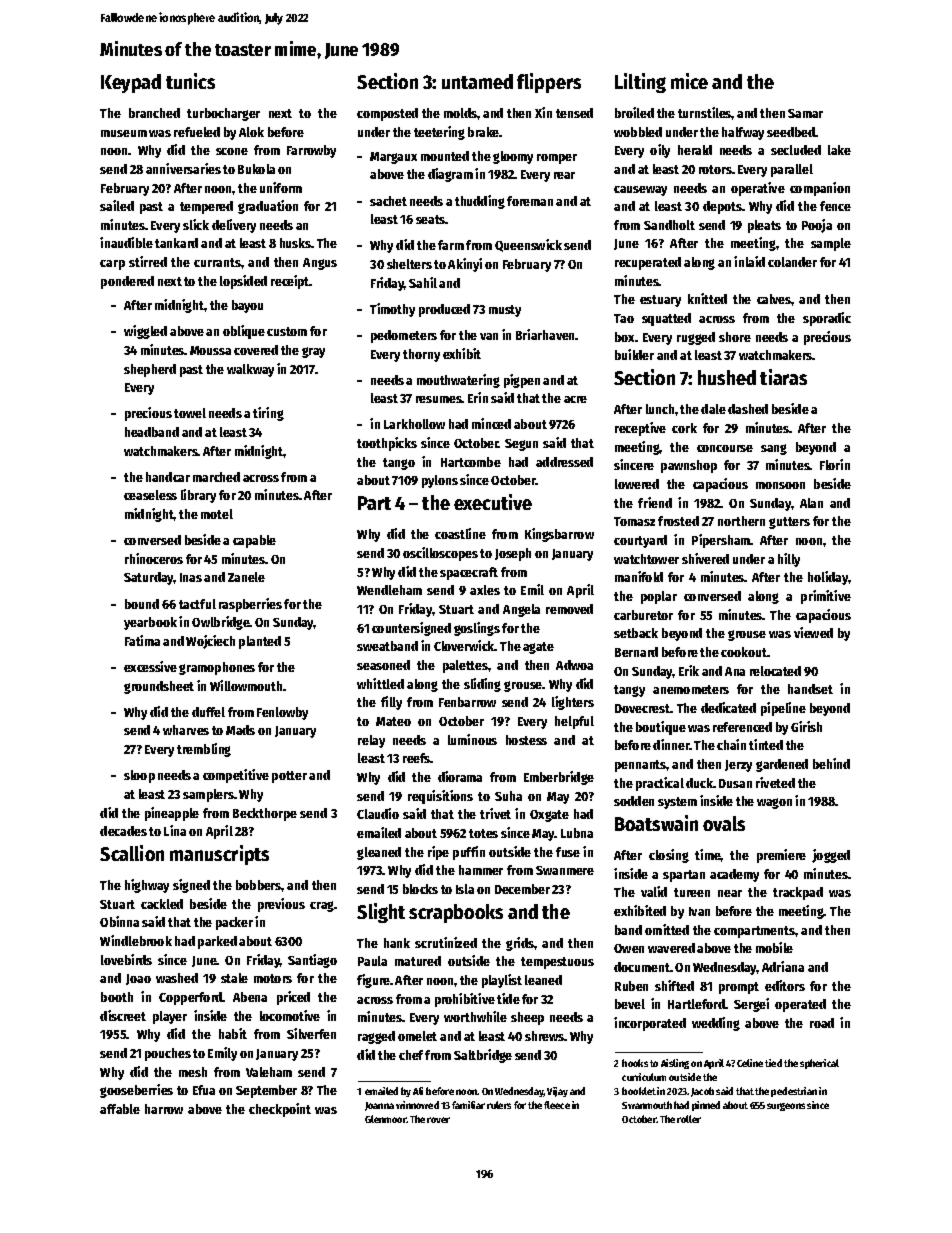 The width and height of the screenshot is (952, 1233). I want to click on sporadic, so click(827, 319).
